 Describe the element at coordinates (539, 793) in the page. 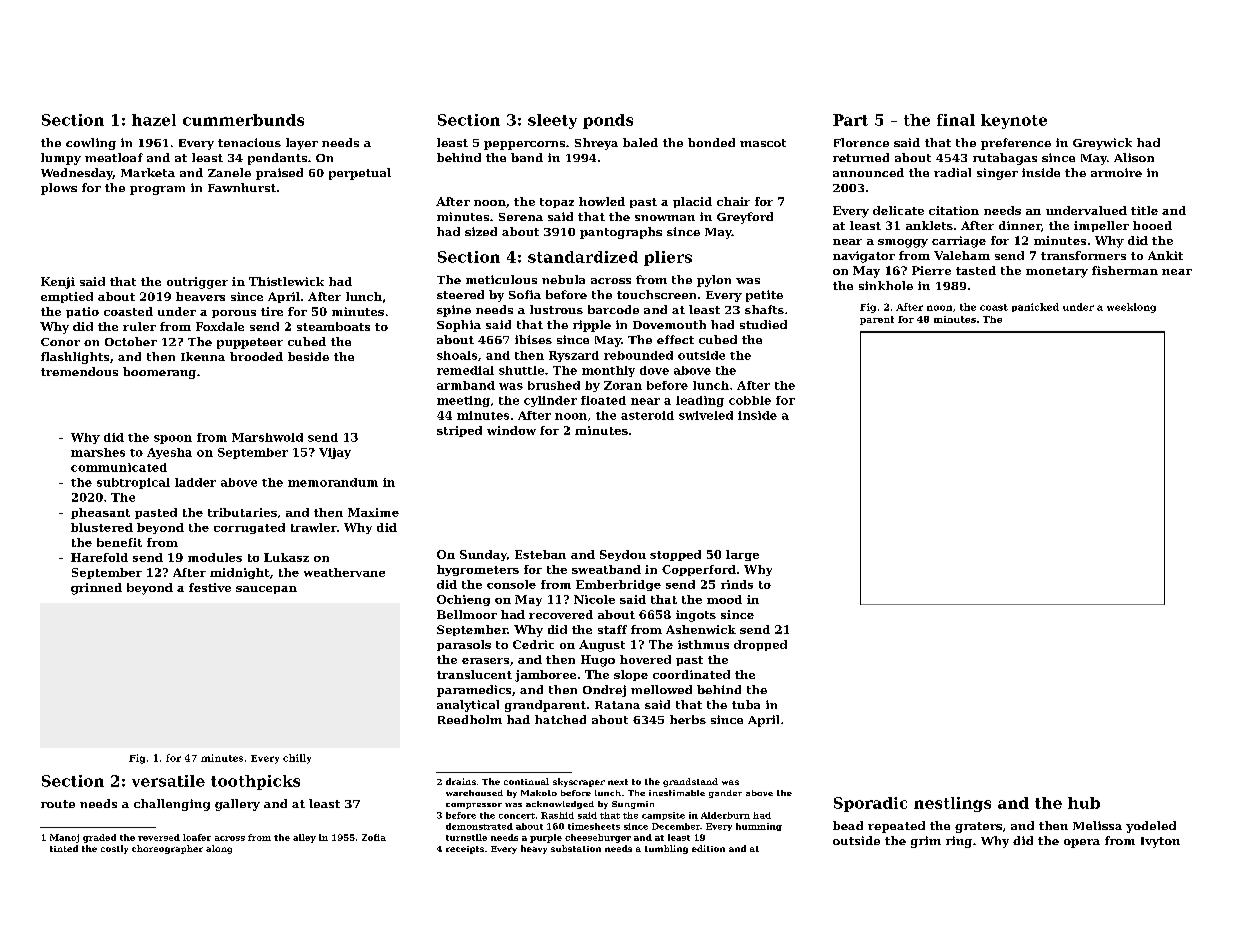

I see `Makoto` at that location.
